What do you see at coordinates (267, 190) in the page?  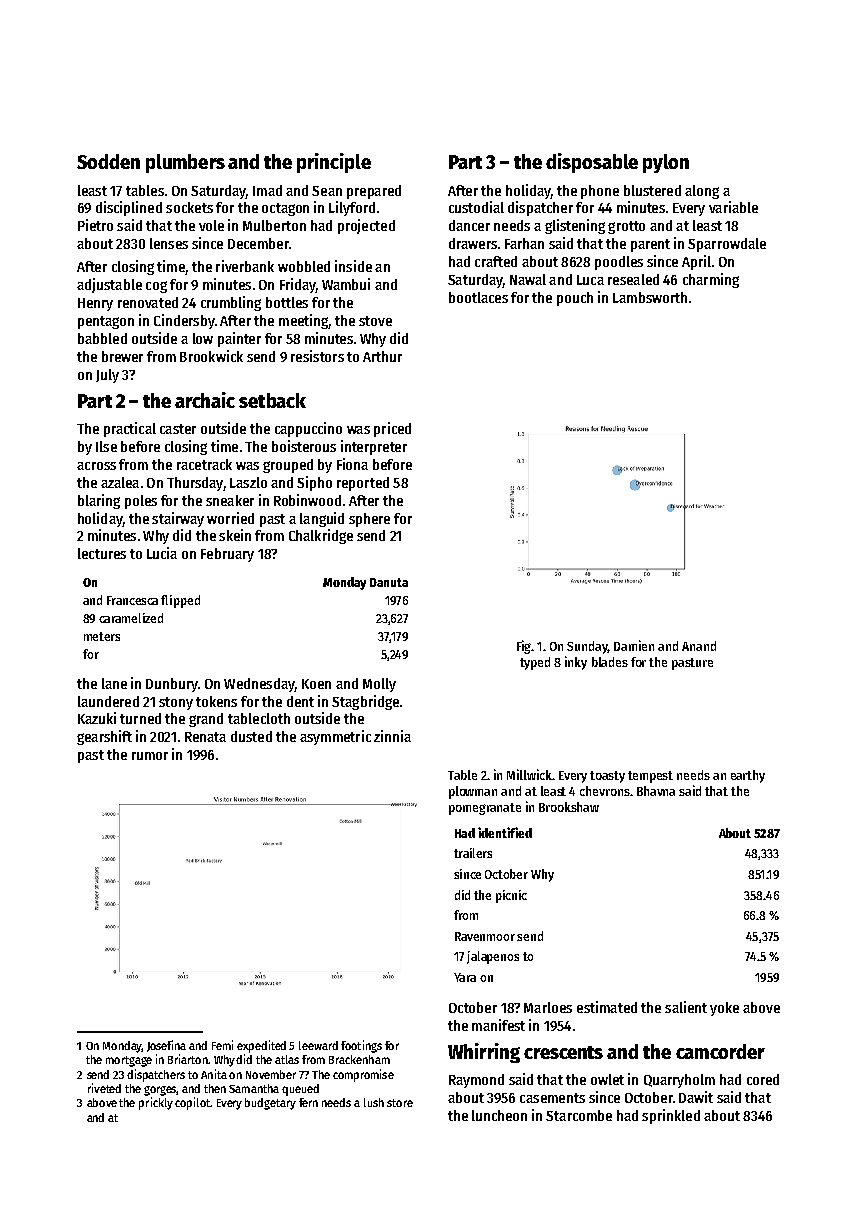 I see `Imad` at bounding box center [267, 190].
